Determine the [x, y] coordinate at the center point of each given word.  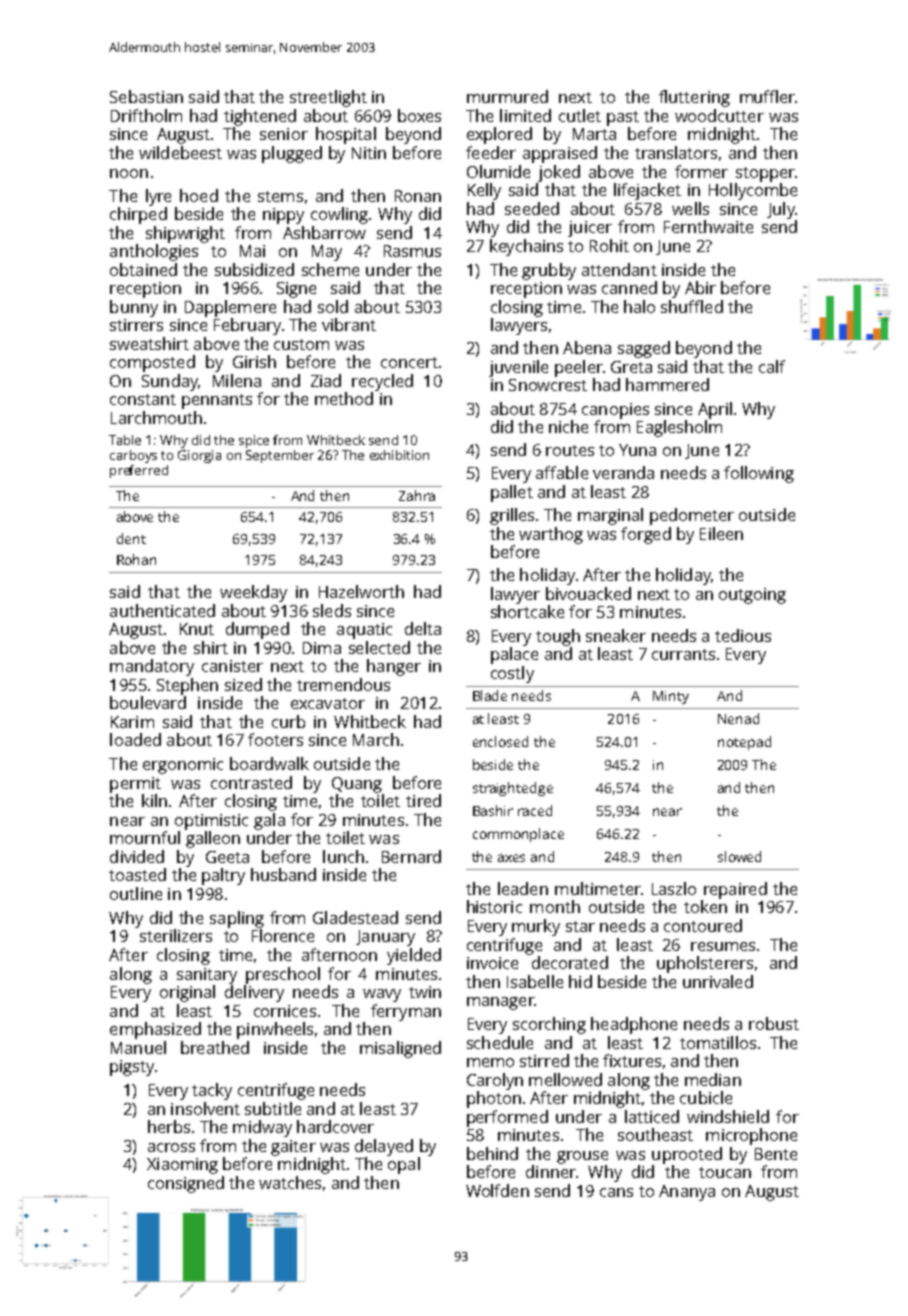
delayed [384, 1147]
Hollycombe [753, 191]
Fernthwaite [708, 226]
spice [254, 441]
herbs [169, 1126]
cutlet [580, 115]
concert [409, 362]
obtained [143, 269]
